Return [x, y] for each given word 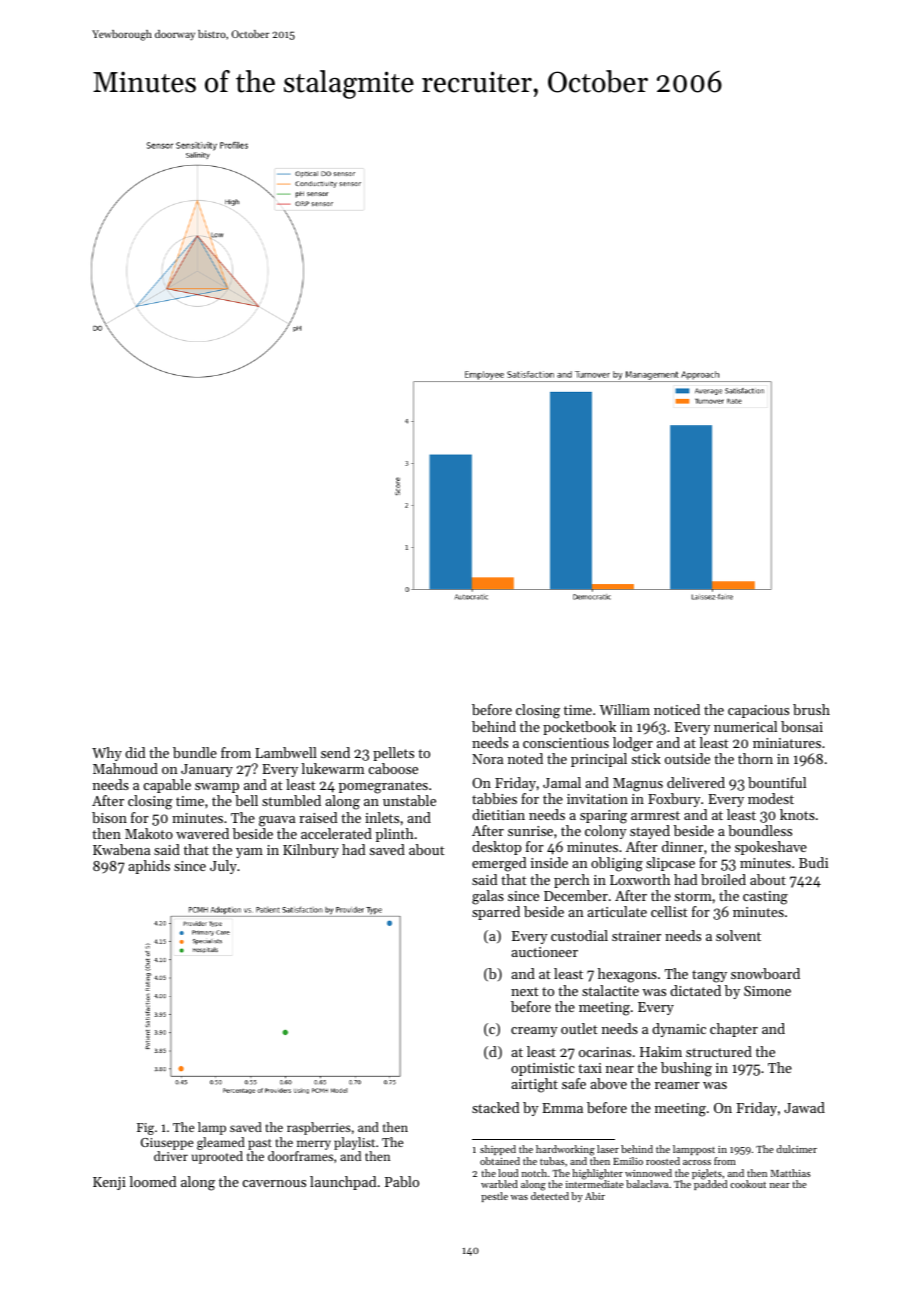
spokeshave [771, 848]
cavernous [274, 1183]
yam [249, 853]
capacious [758, 711]
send [335, 752]
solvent [738, 935]
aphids [149, 867]
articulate [617, 911]
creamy [534, 1032]
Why [107, 754]
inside [549, 862]
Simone [767, 991]
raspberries [319, 1128]
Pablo [402, 1181]
